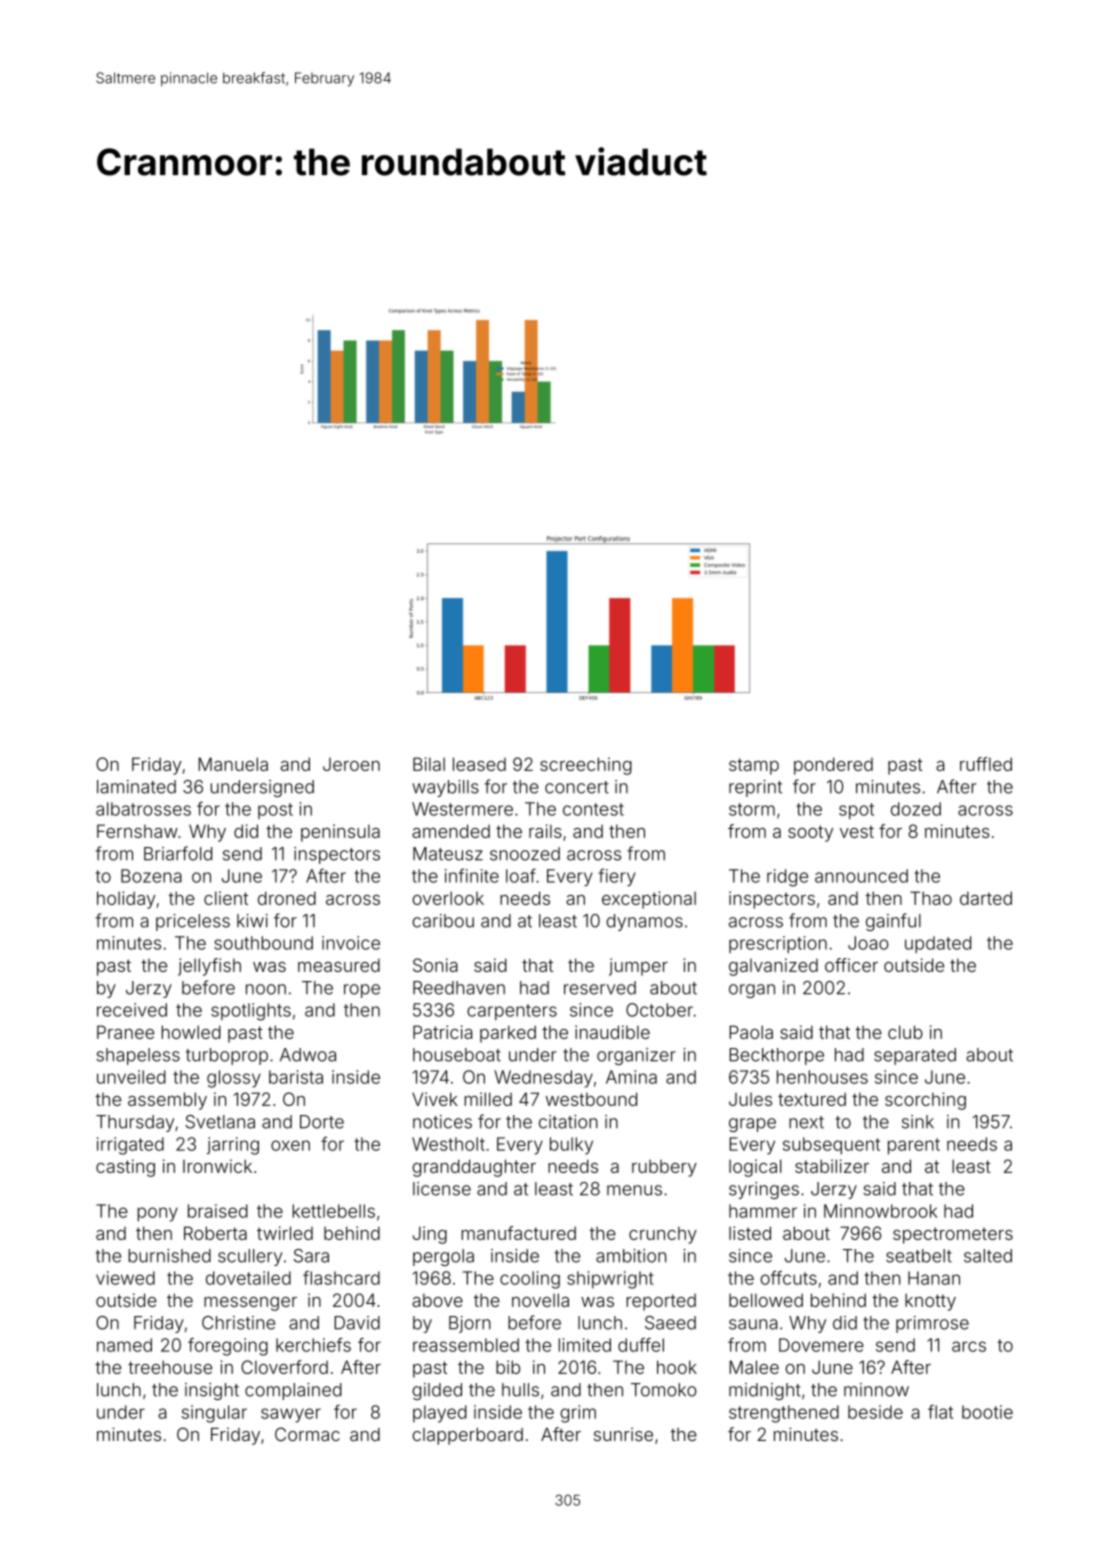 Image resolution: width=1109 pixels, height=1568 pixels. Describe the element at coordinates (170, 1367) in the screenshot. I see `treehouse` at that location.
